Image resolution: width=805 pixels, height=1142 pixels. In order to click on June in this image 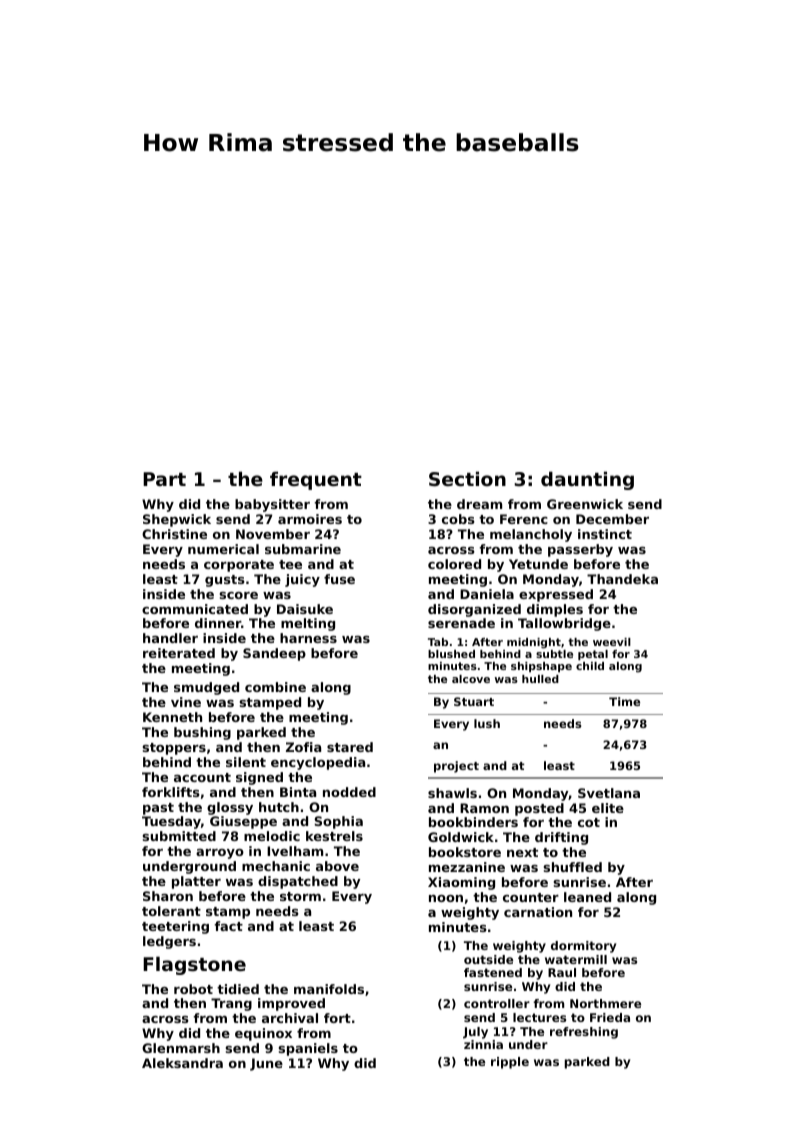, I will do `click(266, 1064)`.
